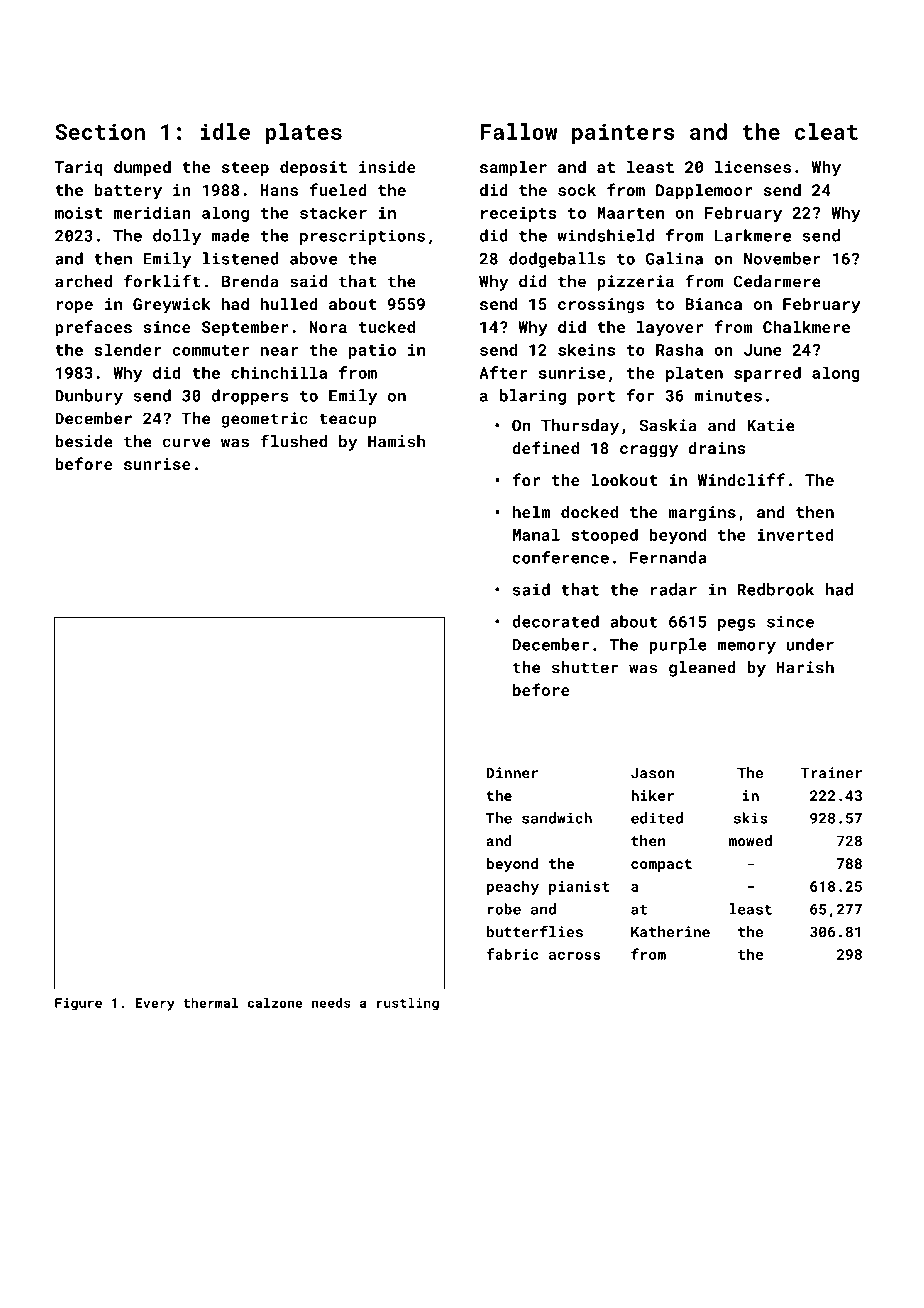 This image has width=924, height=1308. Describe the element at coordinates (575, 956) in the image. I see `across` at that location.
